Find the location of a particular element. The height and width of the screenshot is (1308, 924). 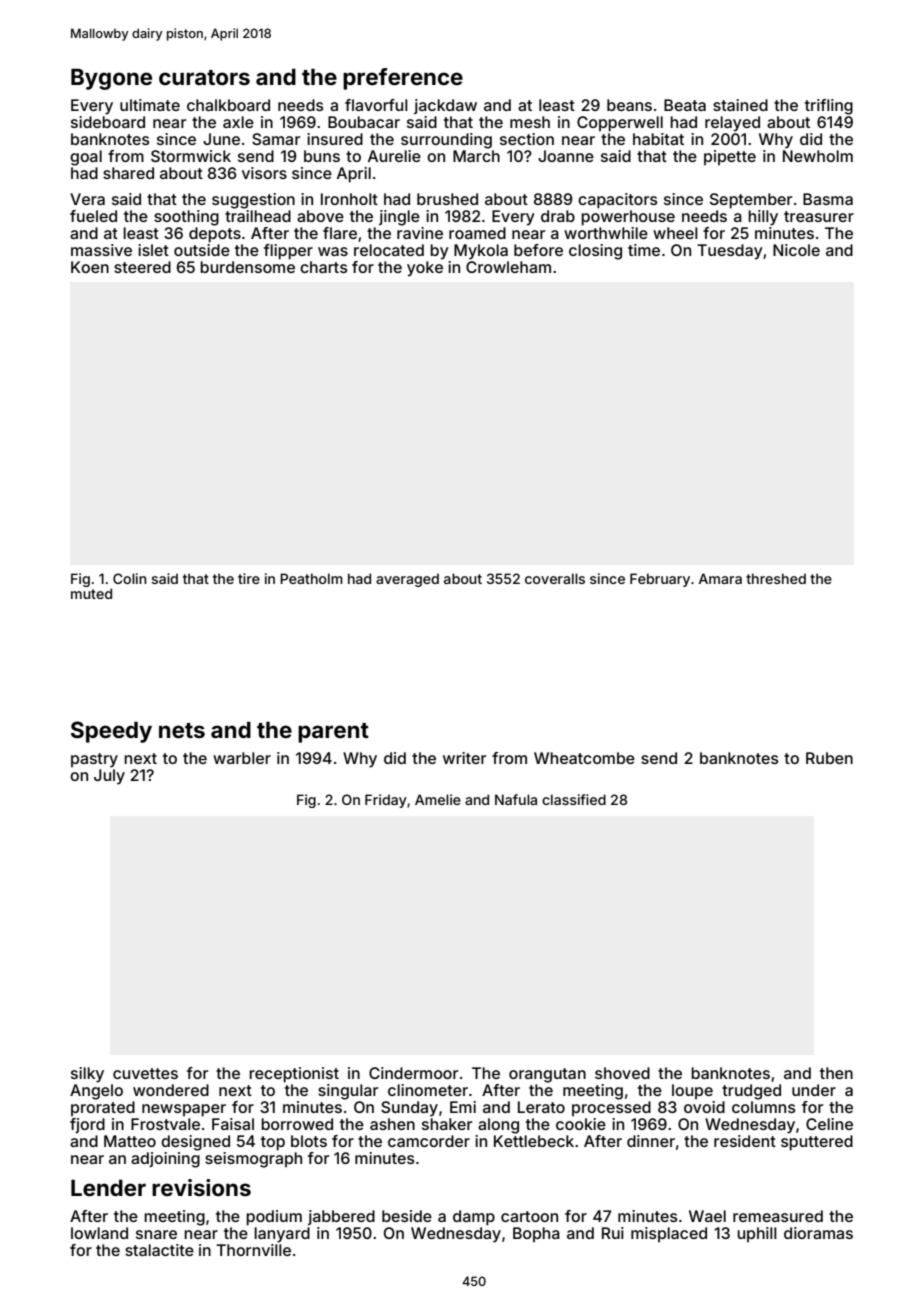

Bopha is located at coordinates (536, 1234).
